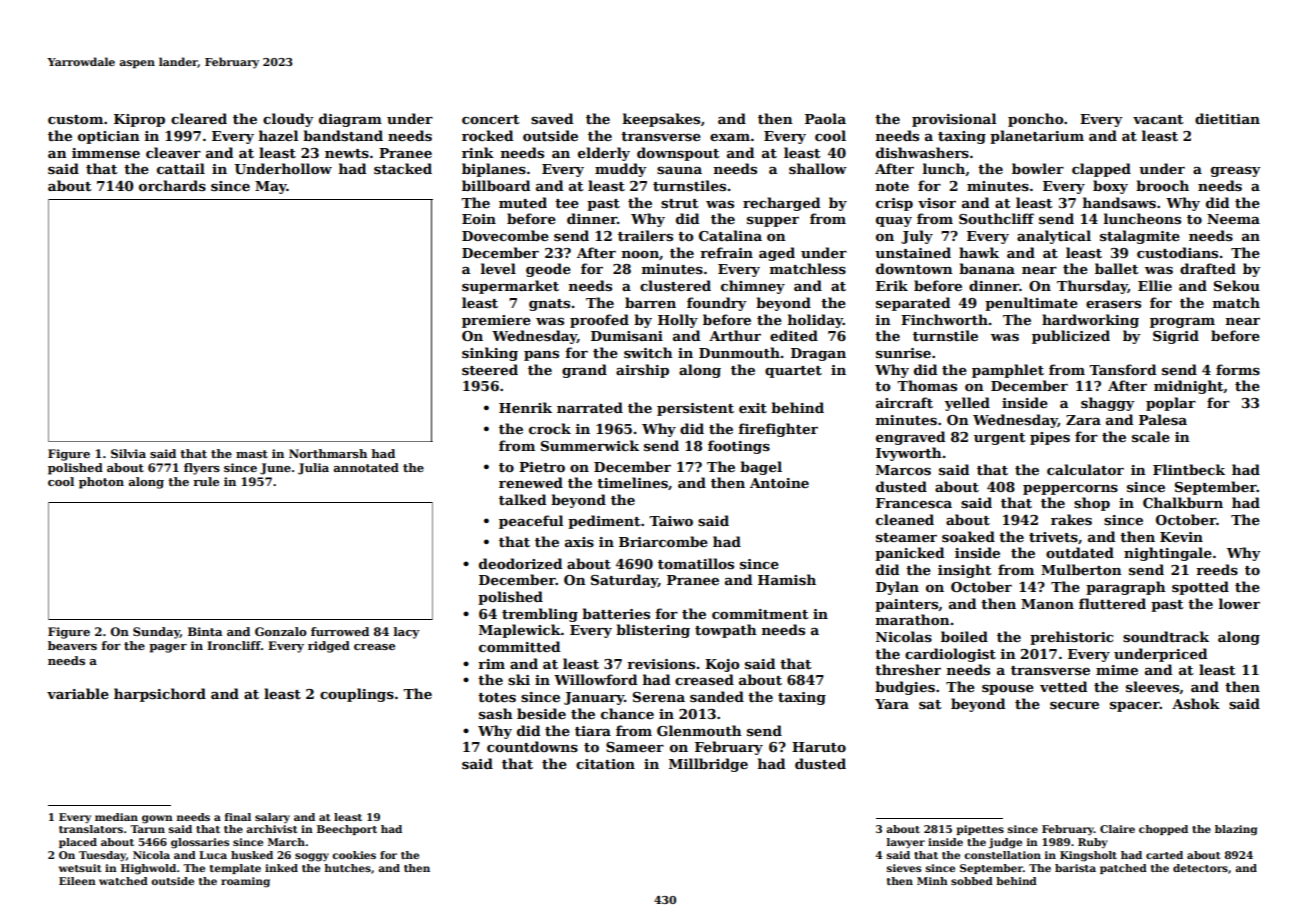 This screenshot has width=1308, height=924. What do you see at coordinates (773, 222) in the screenshot?
I see `supper` at bounding box center [773, 222].
